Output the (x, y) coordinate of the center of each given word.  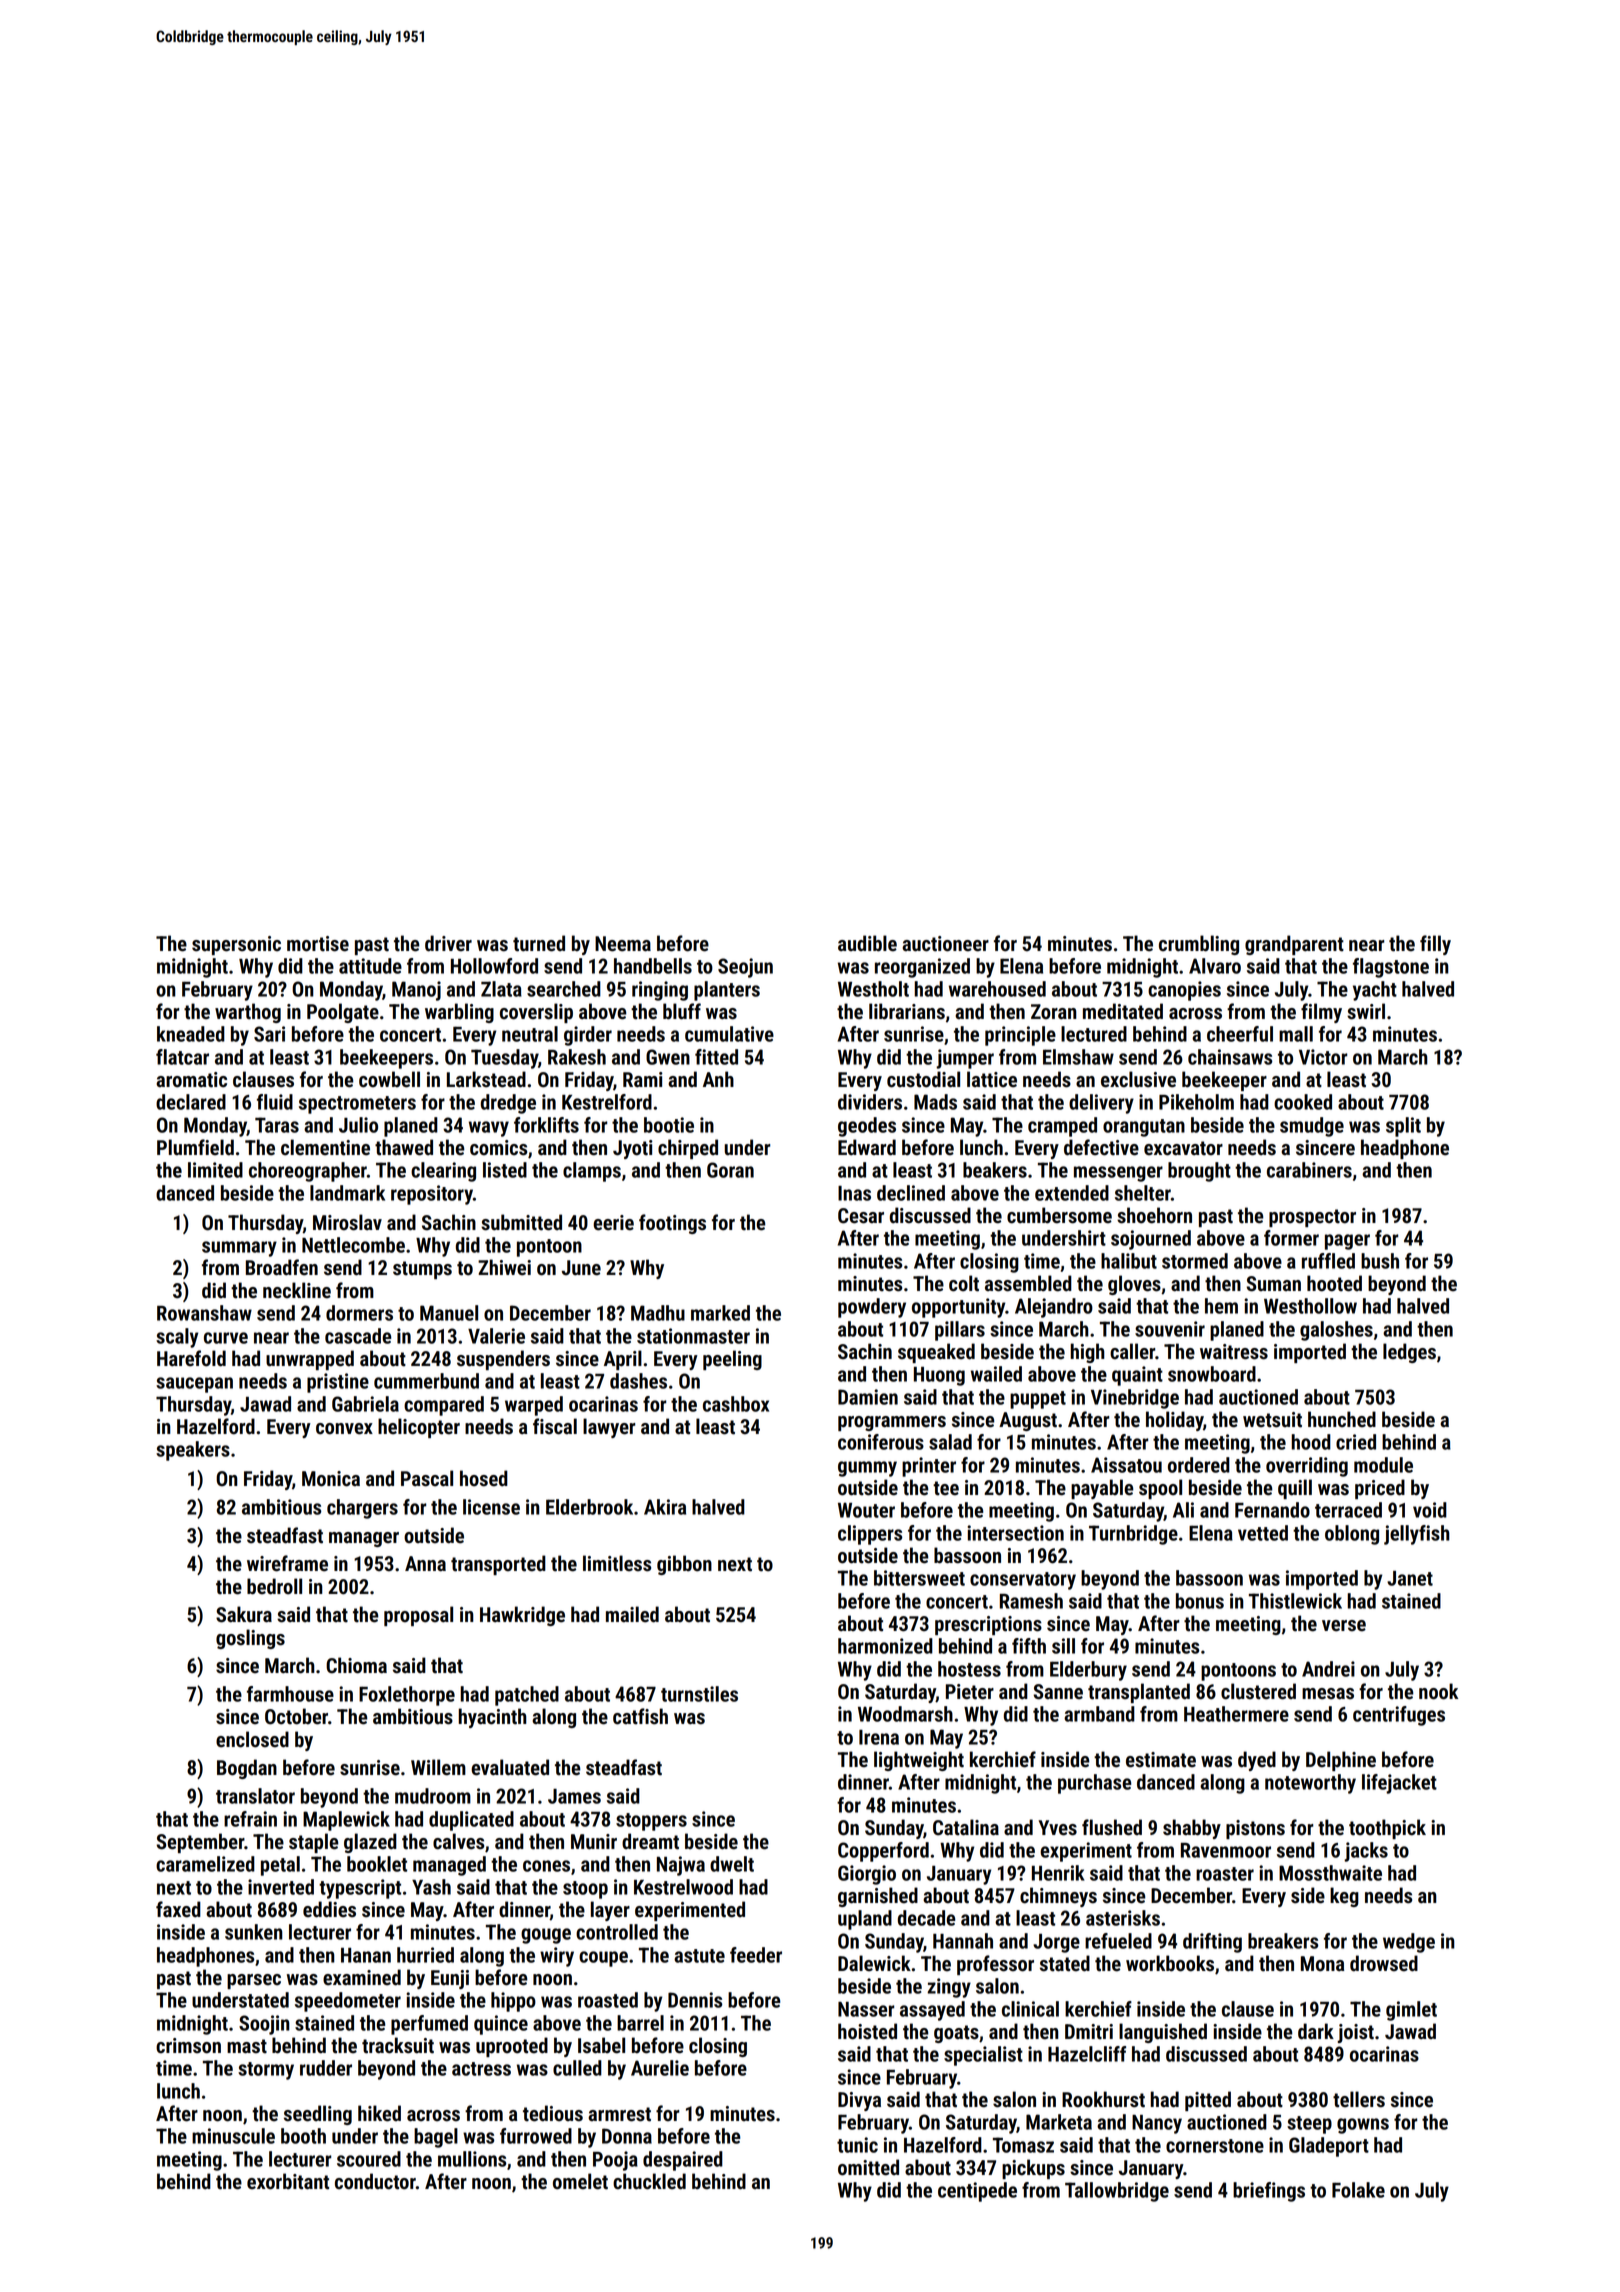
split (1403, 1127)
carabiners (1309, 1170)
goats (956, 2034)
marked (720, 1313)
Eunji (450, 1979)
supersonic (236, 945)
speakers (193, 1451)
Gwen (668, 1057)
